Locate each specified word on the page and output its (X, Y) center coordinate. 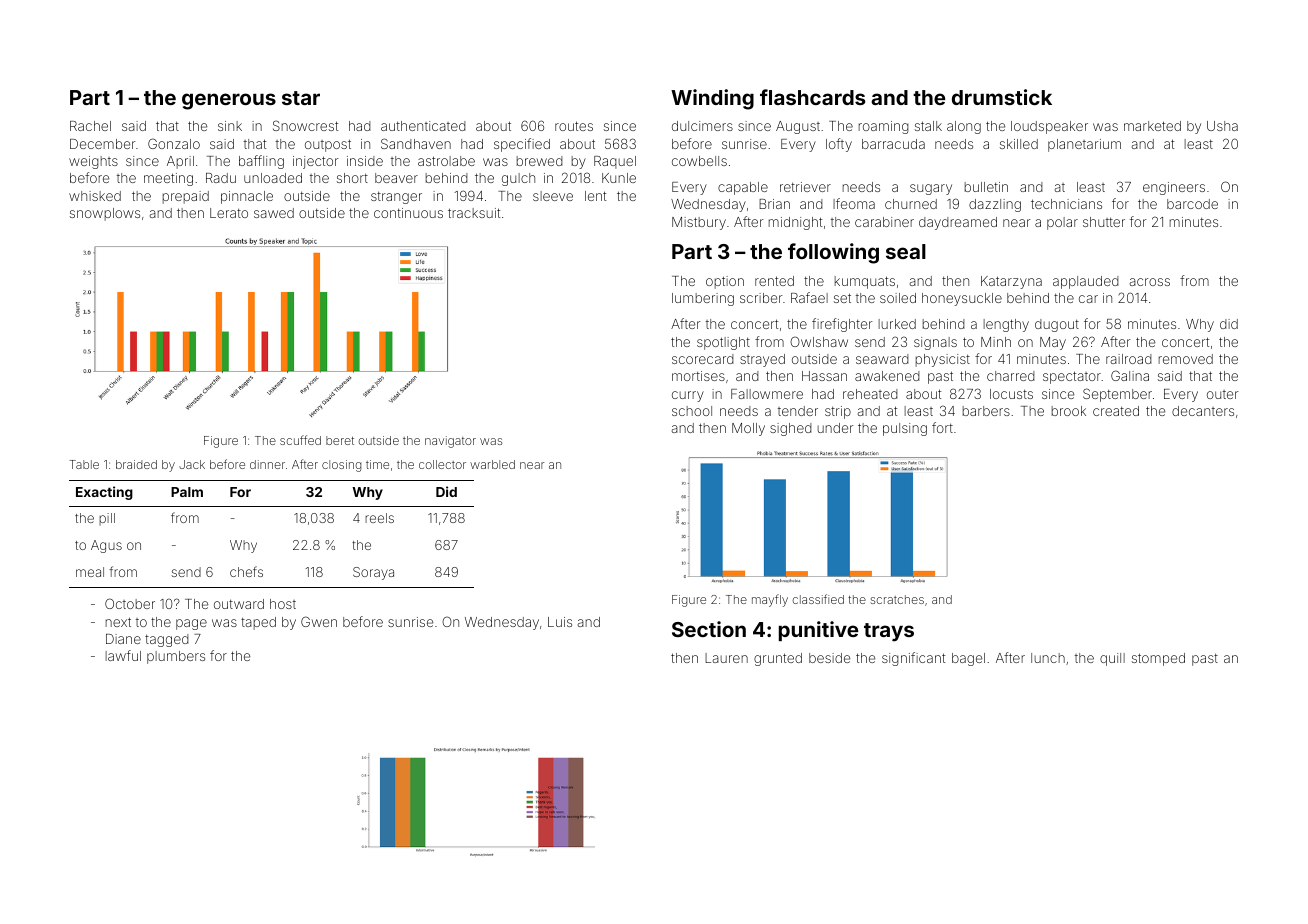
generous (229, 101)
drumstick (1002, 97)
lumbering (703, 299)
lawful (123, 655)
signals (935, 343)
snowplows (105, 214)
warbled (492, 464)
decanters (1203, 411)
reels (379, 518)
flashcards (812, 97)
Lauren (726, 658)
